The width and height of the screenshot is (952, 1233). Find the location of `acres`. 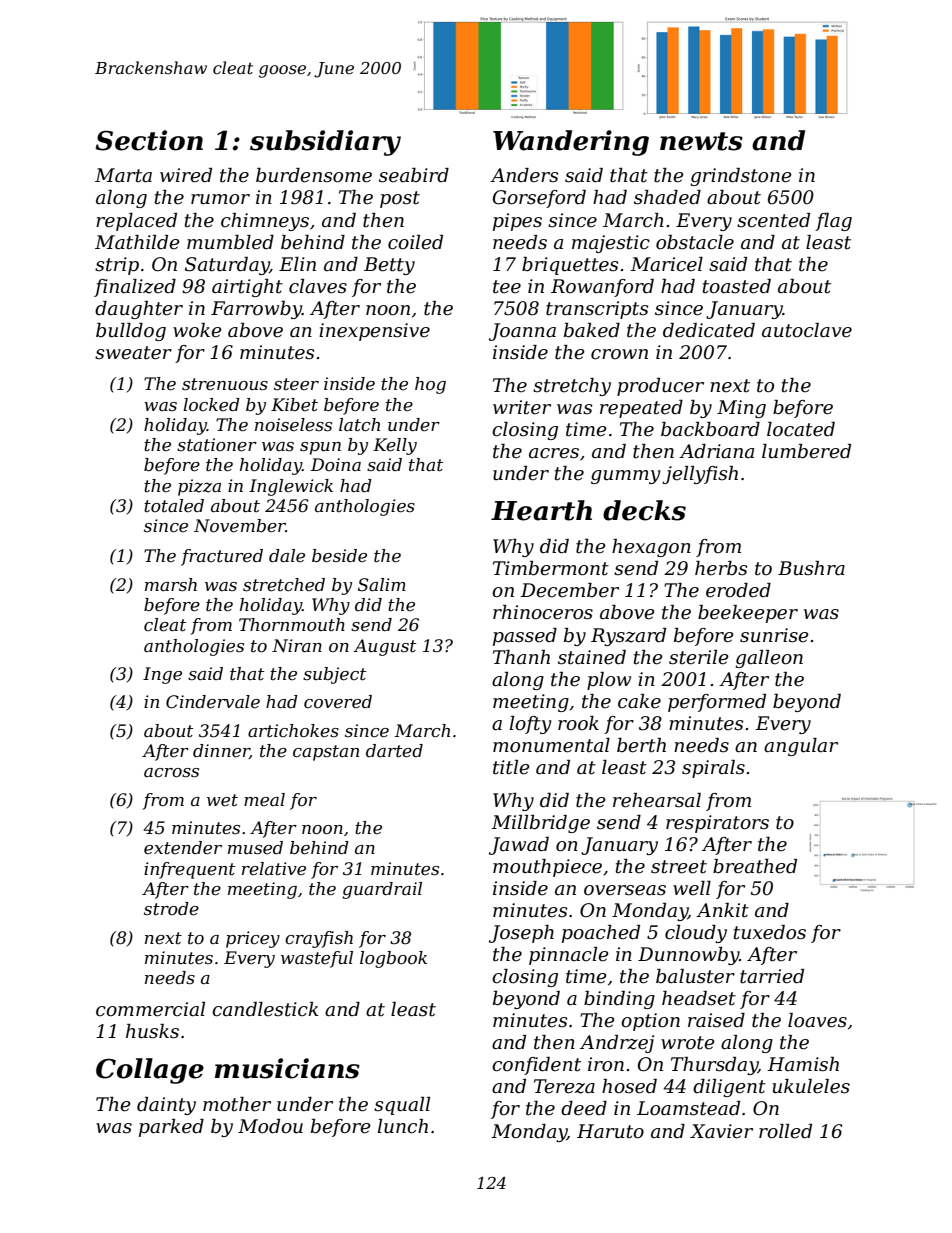

acres is located at coordinates (554, 453).
